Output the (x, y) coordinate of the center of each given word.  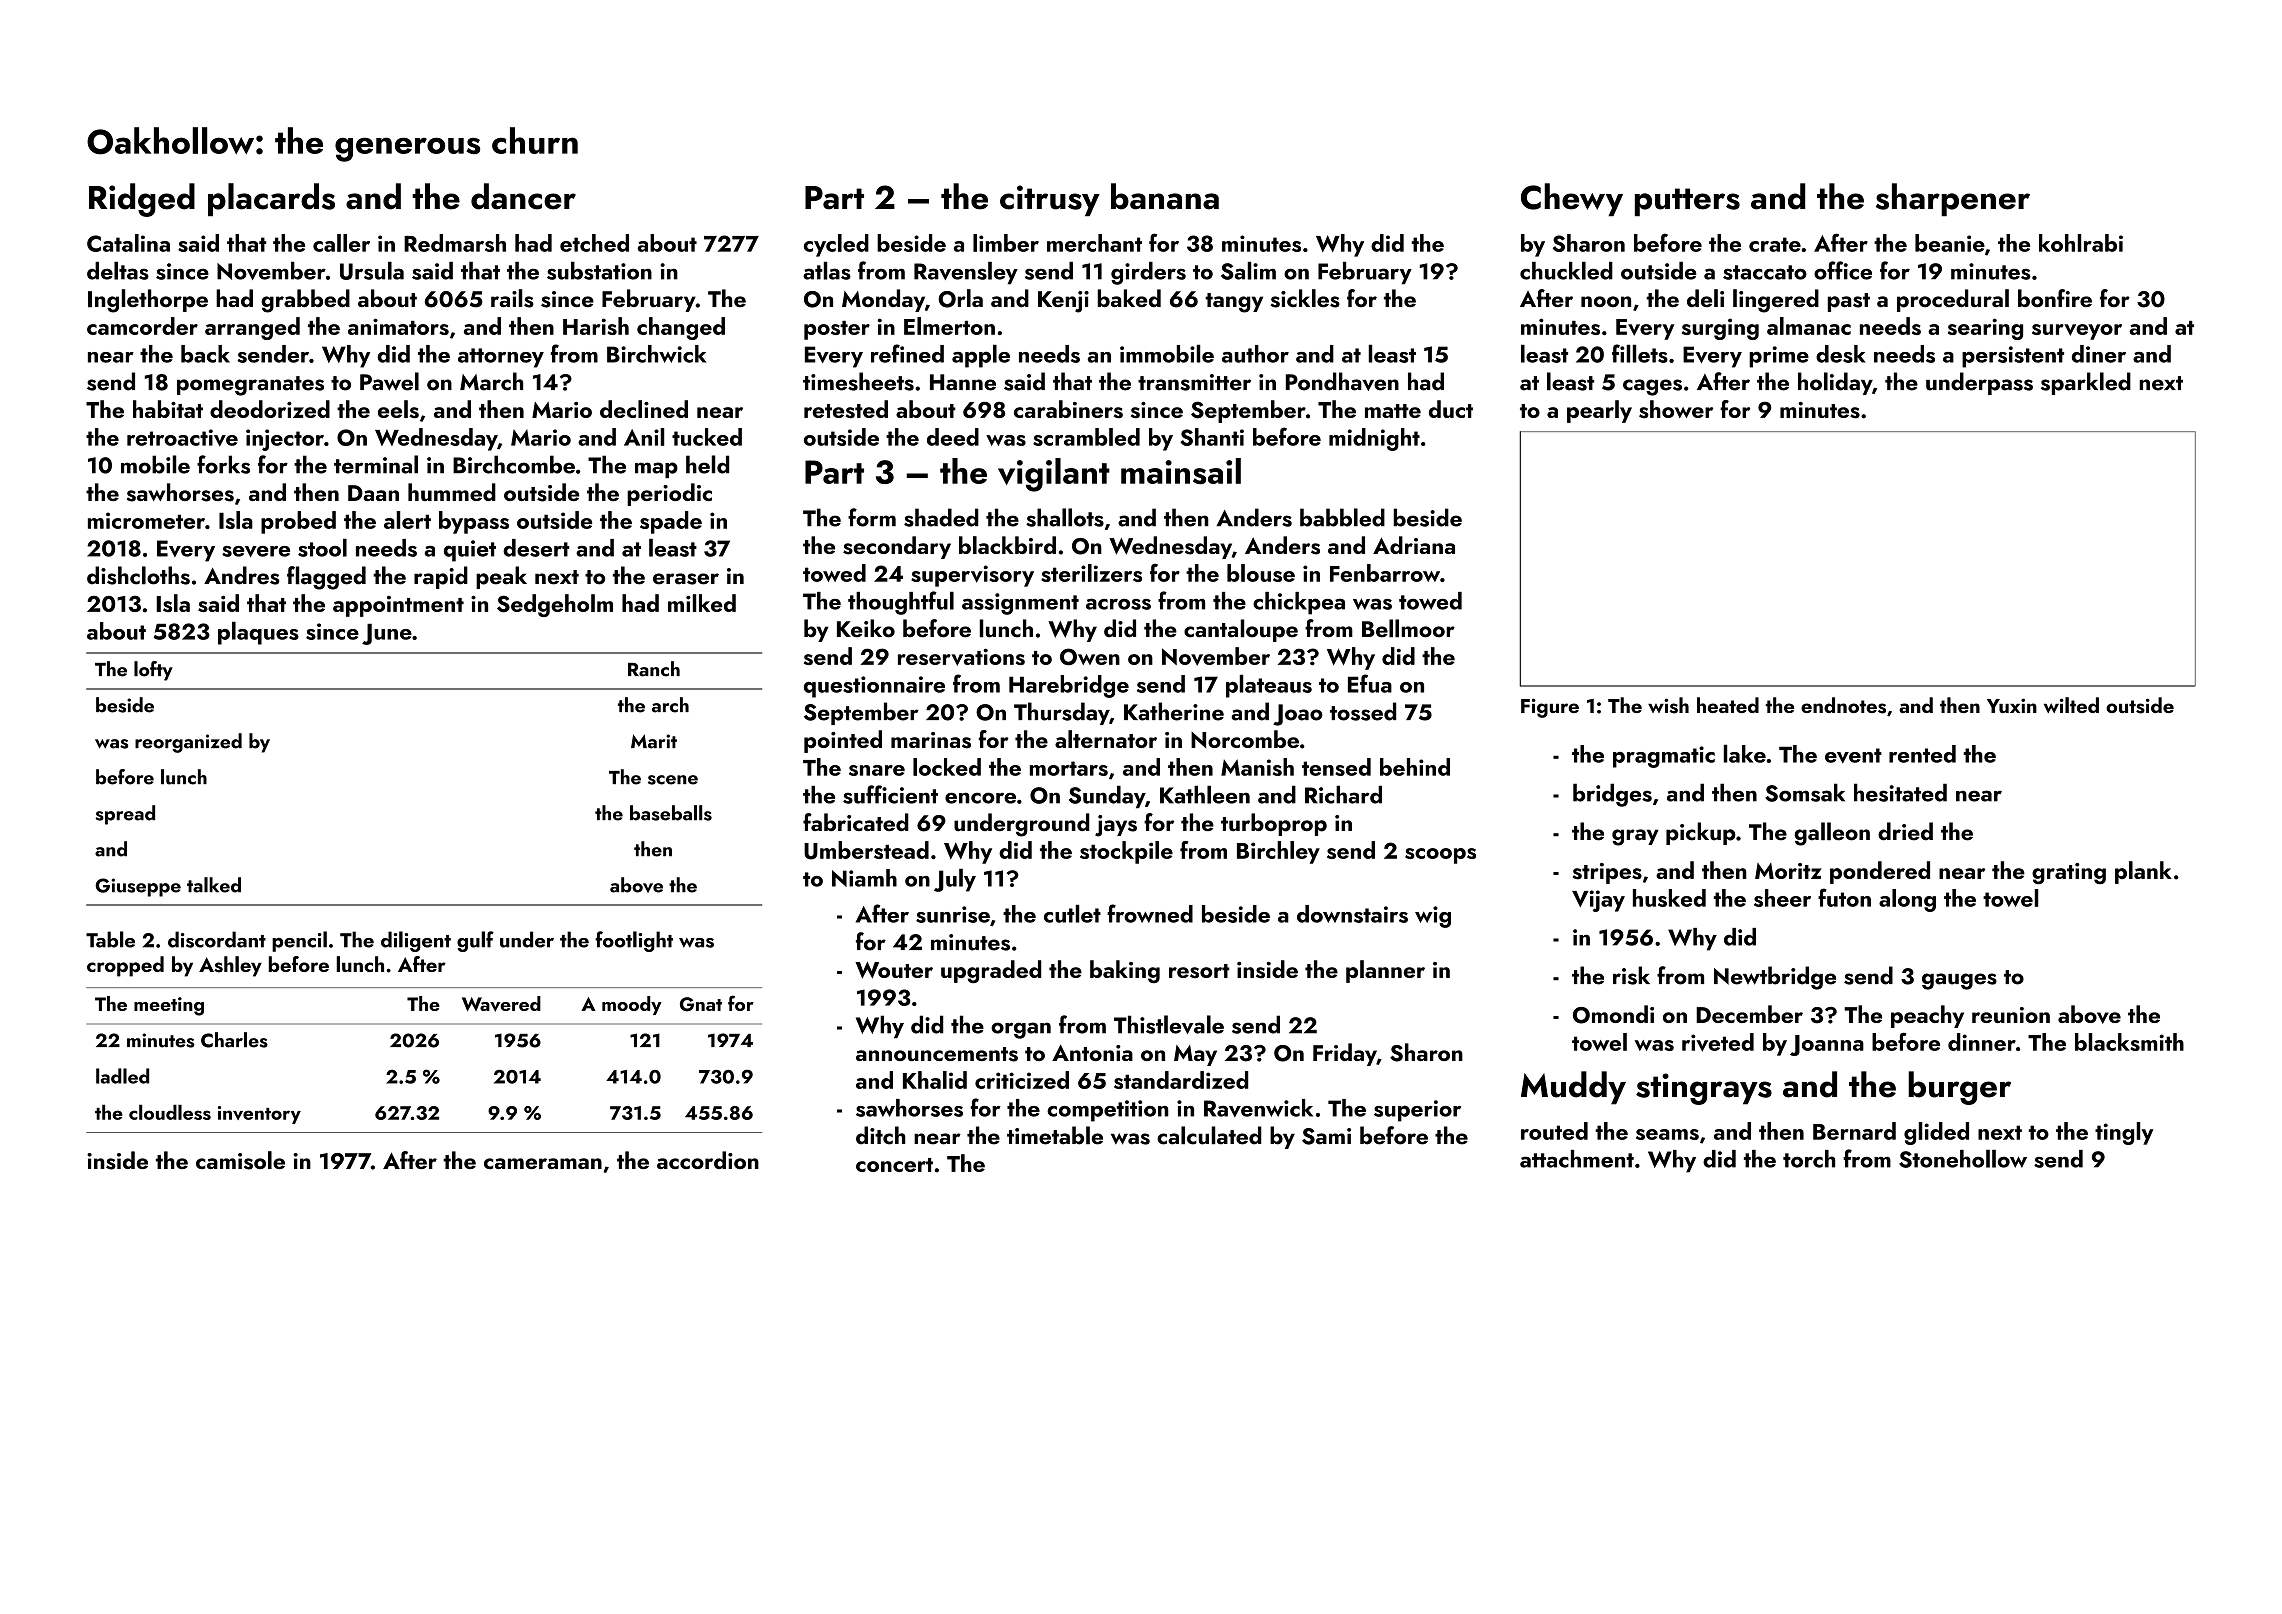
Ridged (142, 200)
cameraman (543, 1163)
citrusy (1050, 201)
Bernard (1854, 1131)
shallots (1065, 517)
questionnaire (874, 687)
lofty (153, 671)
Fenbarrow (1385, 573)
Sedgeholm (555, 605)
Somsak (1805, 792)
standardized (1181, 1080)
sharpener (1953, 200)
